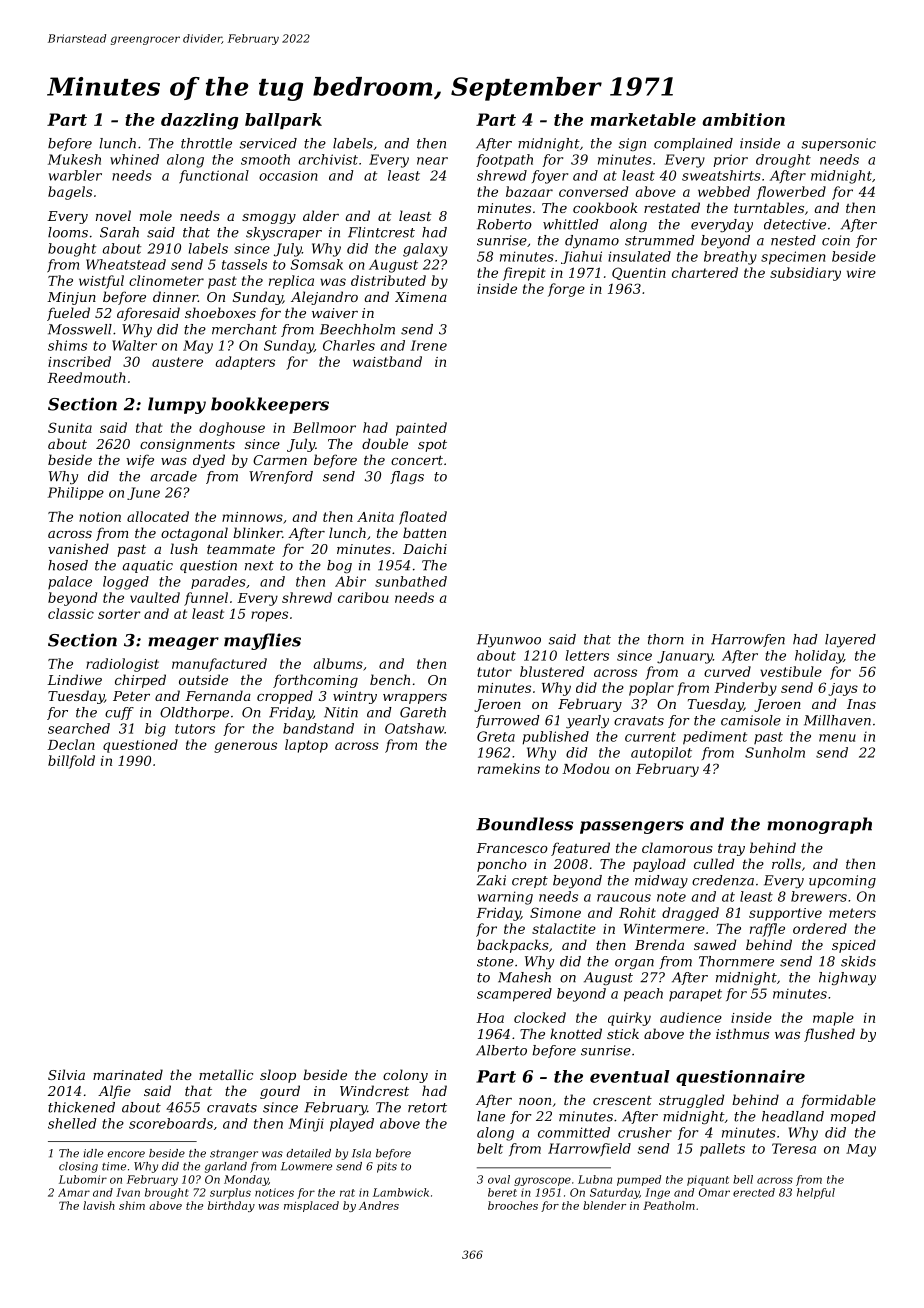 The width and height of the image is (924, 1308). What do you see at coordinates (414, 728) in the image?
I see `Oatshaw` at bounding box center [414, 728].
